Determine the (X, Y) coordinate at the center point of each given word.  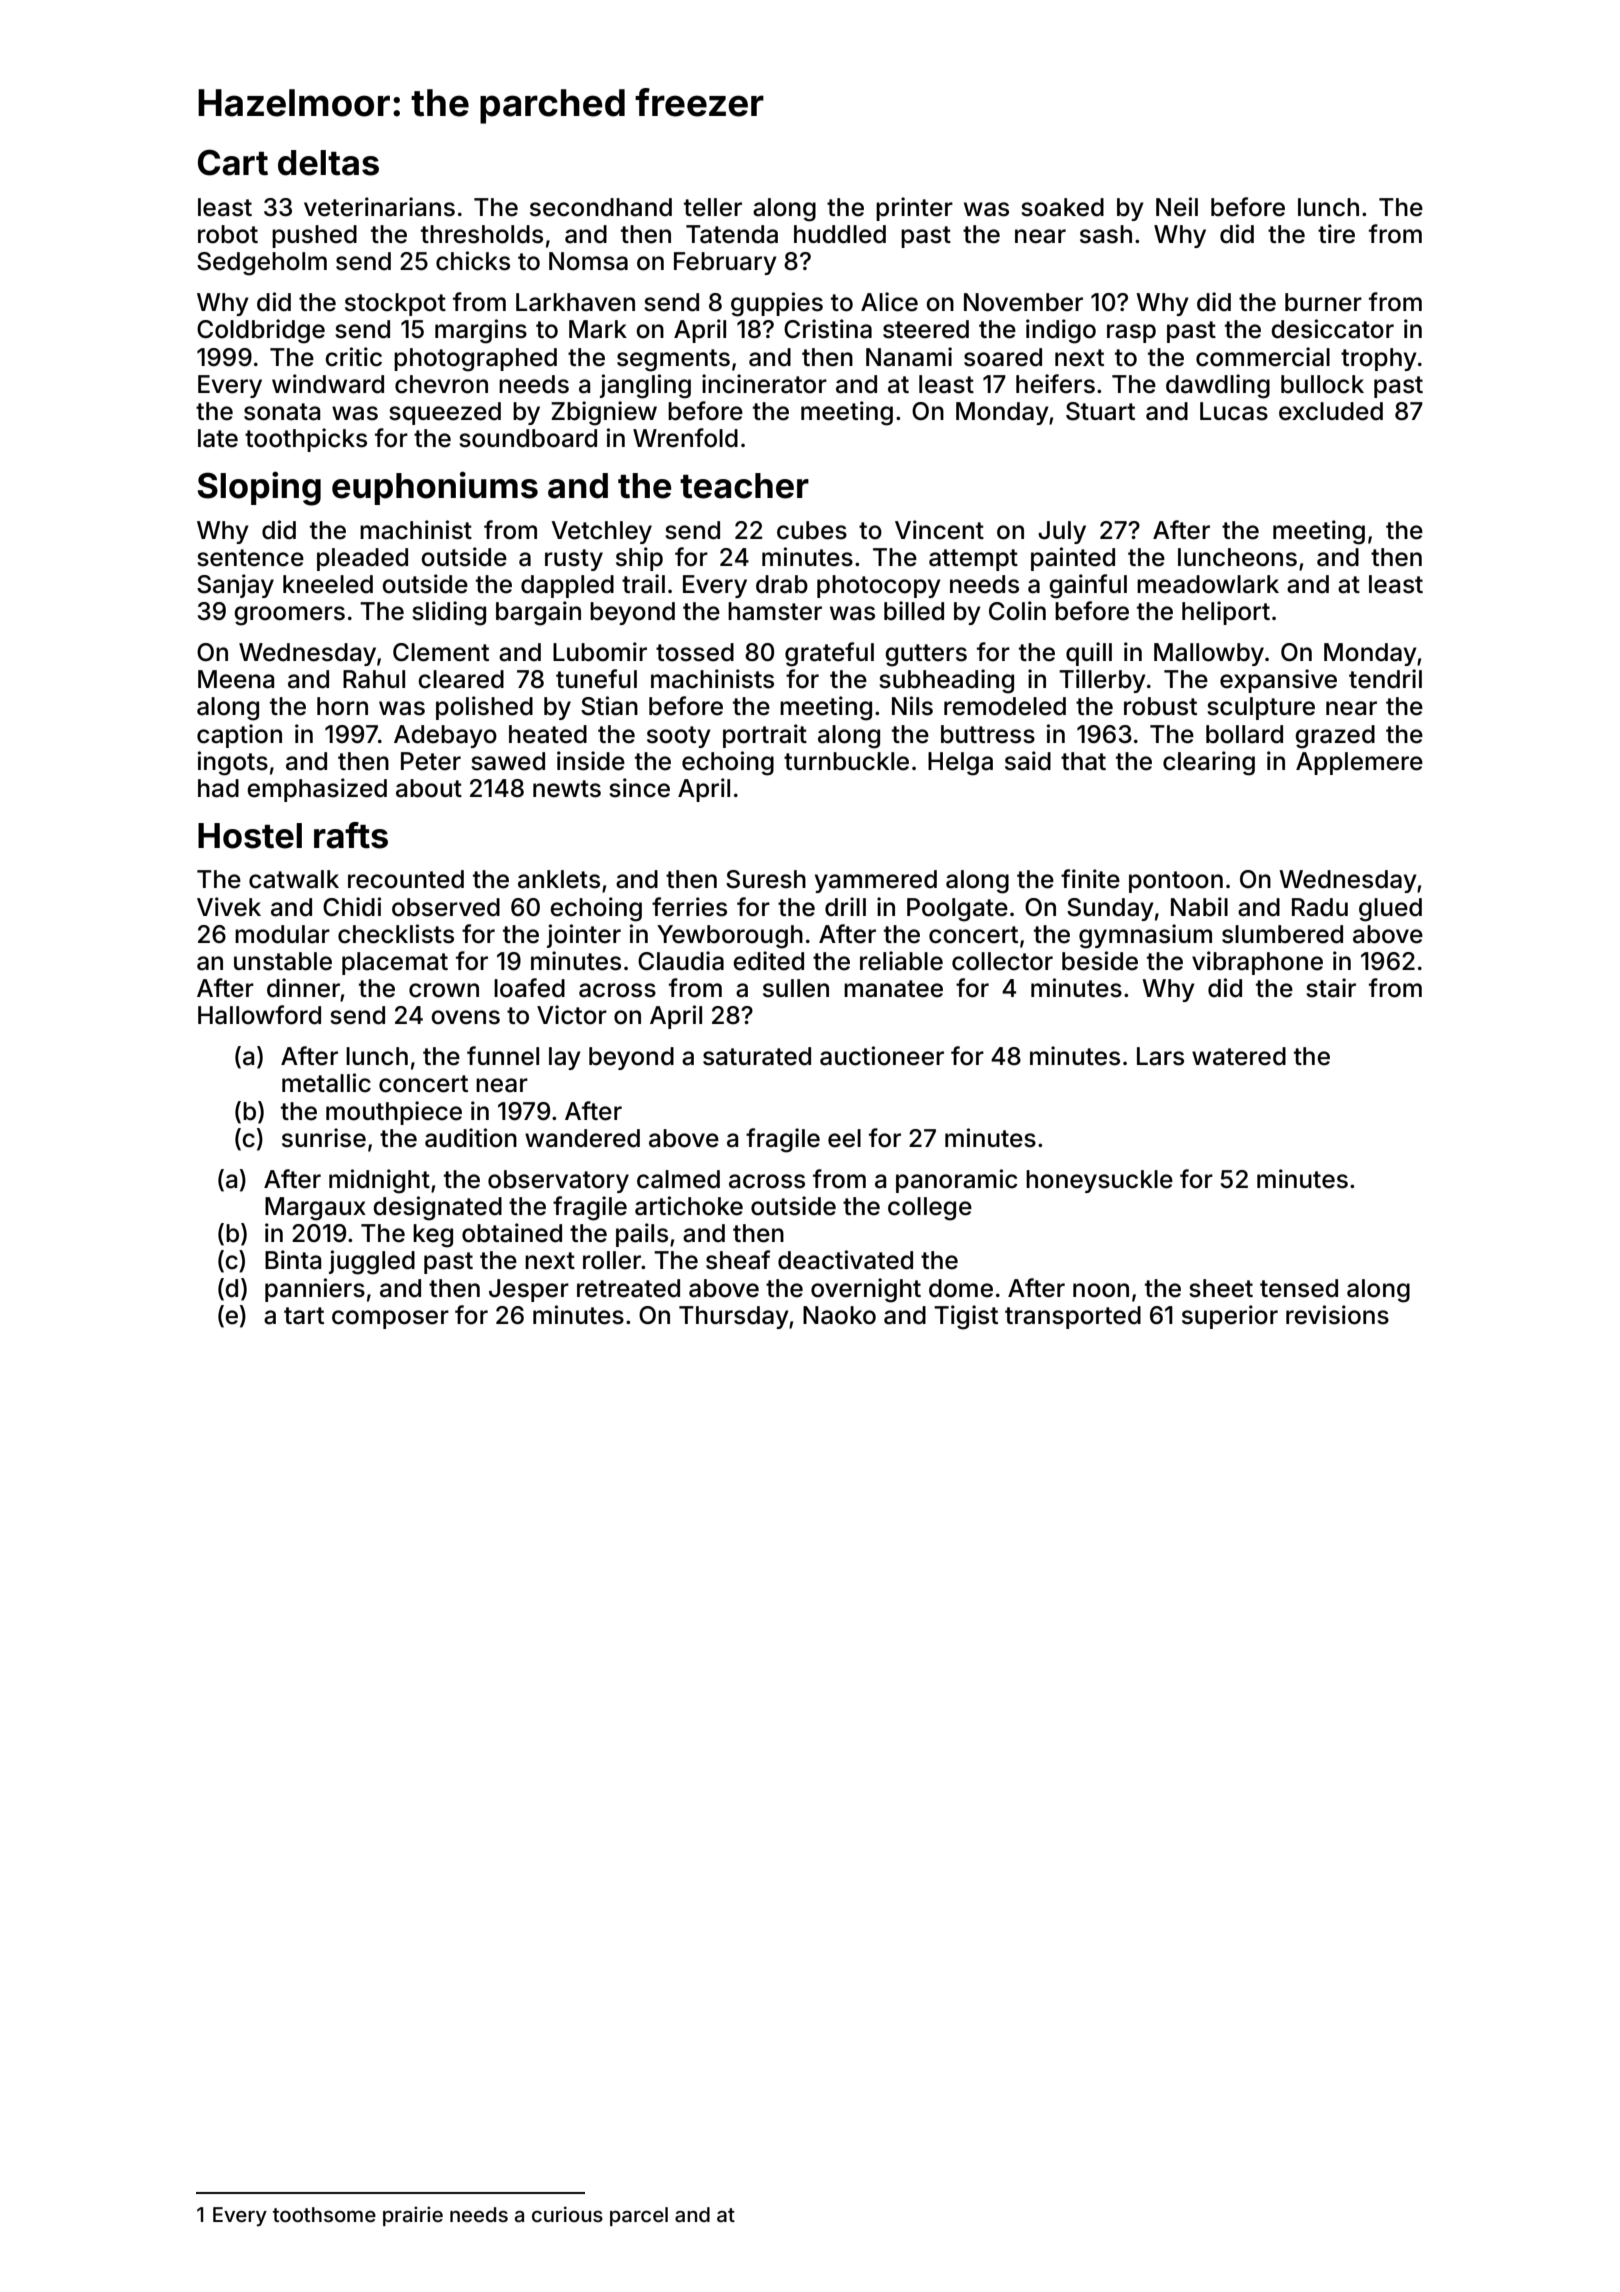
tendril (1385, 679)
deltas (328, 163)
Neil (1177, 207)
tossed (695, 652)
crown (444, 990)
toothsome (324, 2214)
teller (713, 207)
